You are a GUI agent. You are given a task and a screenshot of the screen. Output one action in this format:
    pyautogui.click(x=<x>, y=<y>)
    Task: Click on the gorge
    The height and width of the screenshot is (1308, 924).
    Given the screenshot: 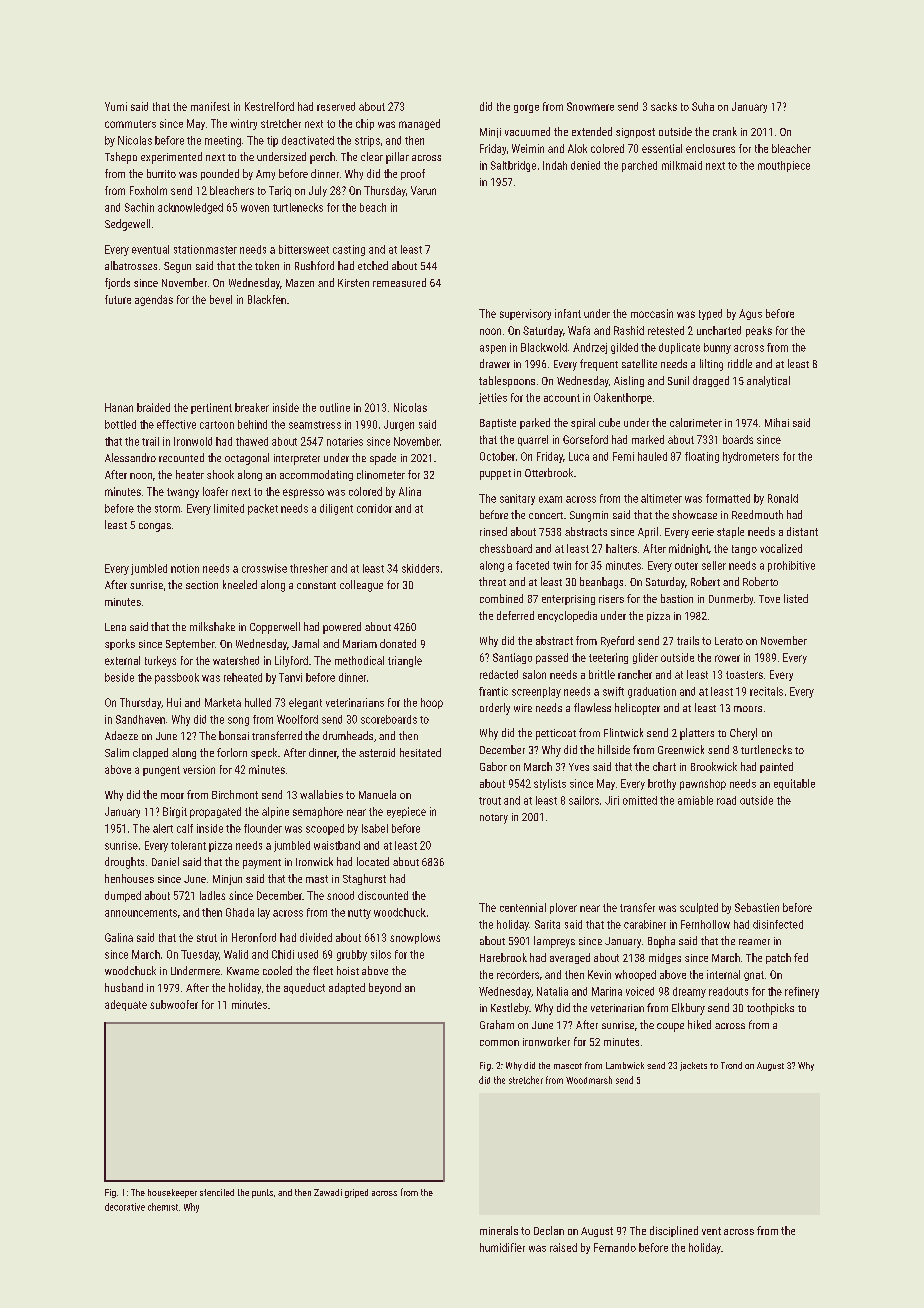 What is the action you would take?
    pyautogui.click(x=526, y=108)
